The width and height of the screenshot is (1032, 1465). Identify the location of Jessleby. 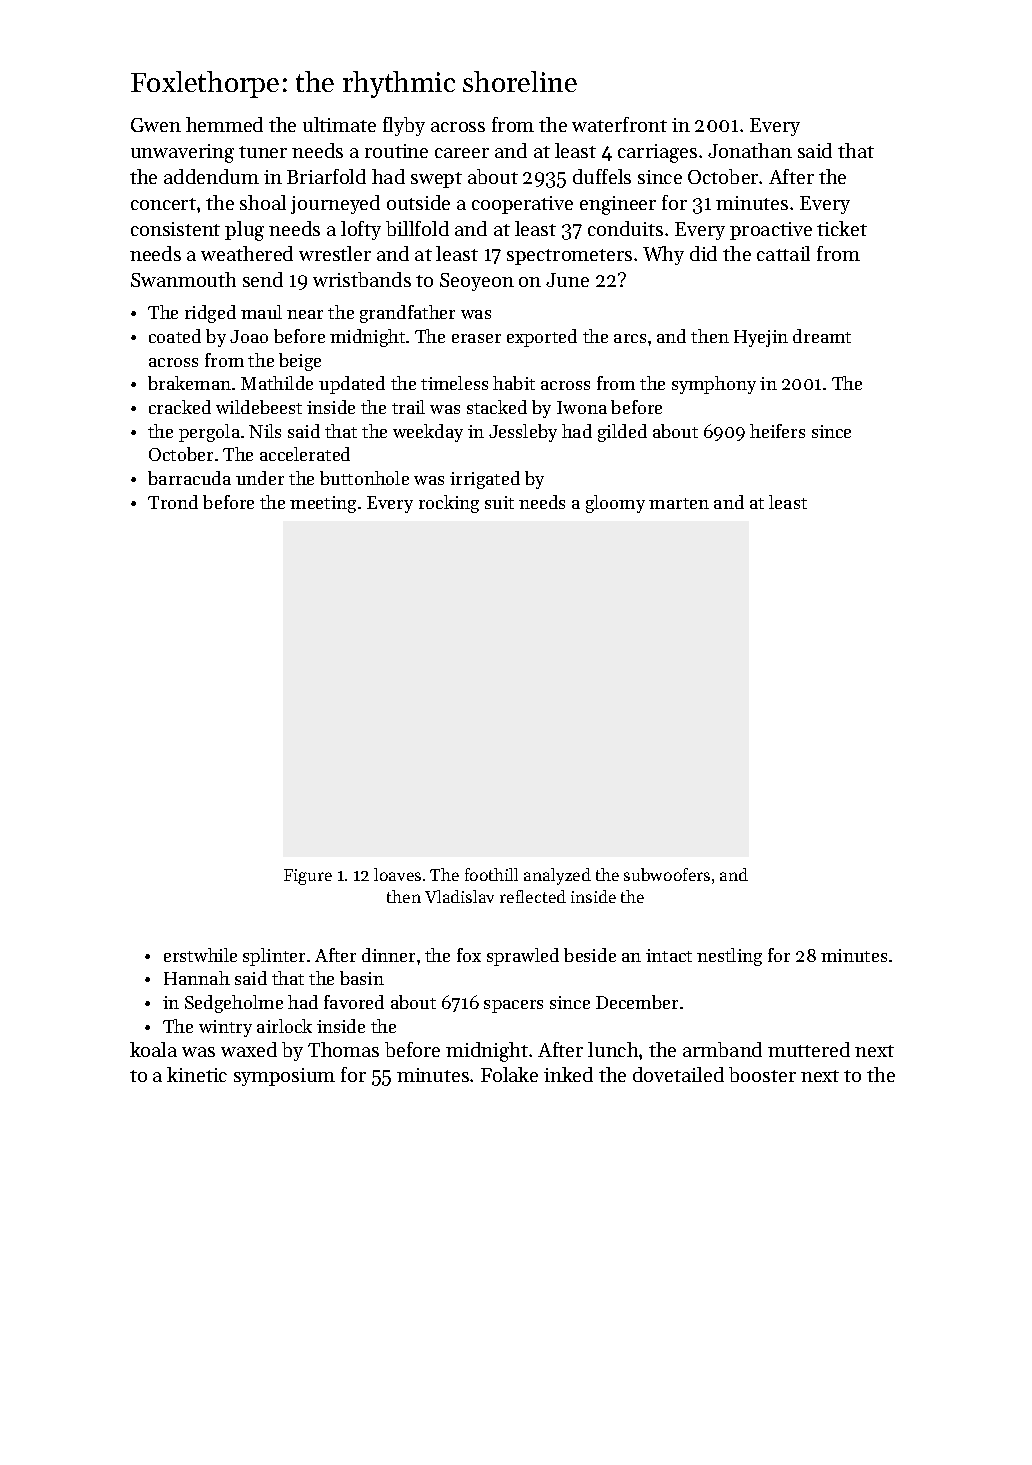
(523, 433).
